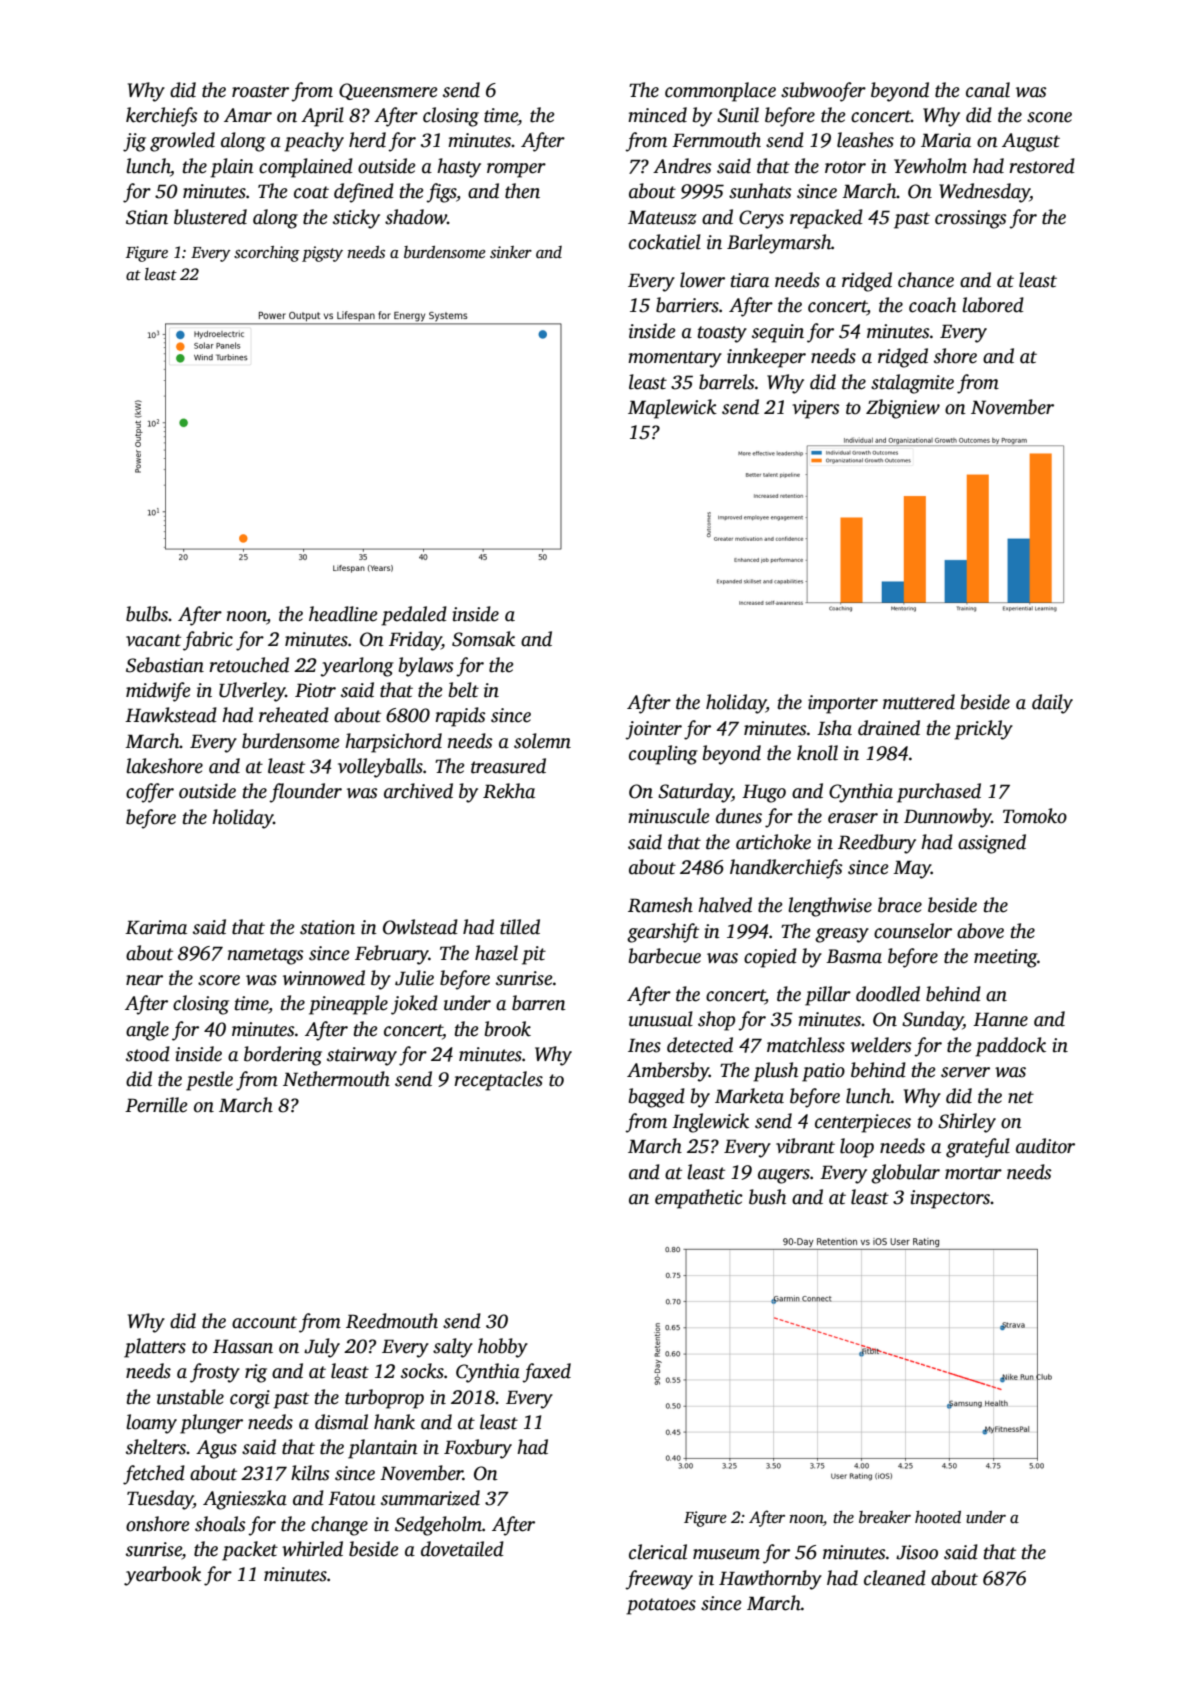  Describe the element at coordinates (983, 730) in the screenshot. I see `prickly` at that location.
